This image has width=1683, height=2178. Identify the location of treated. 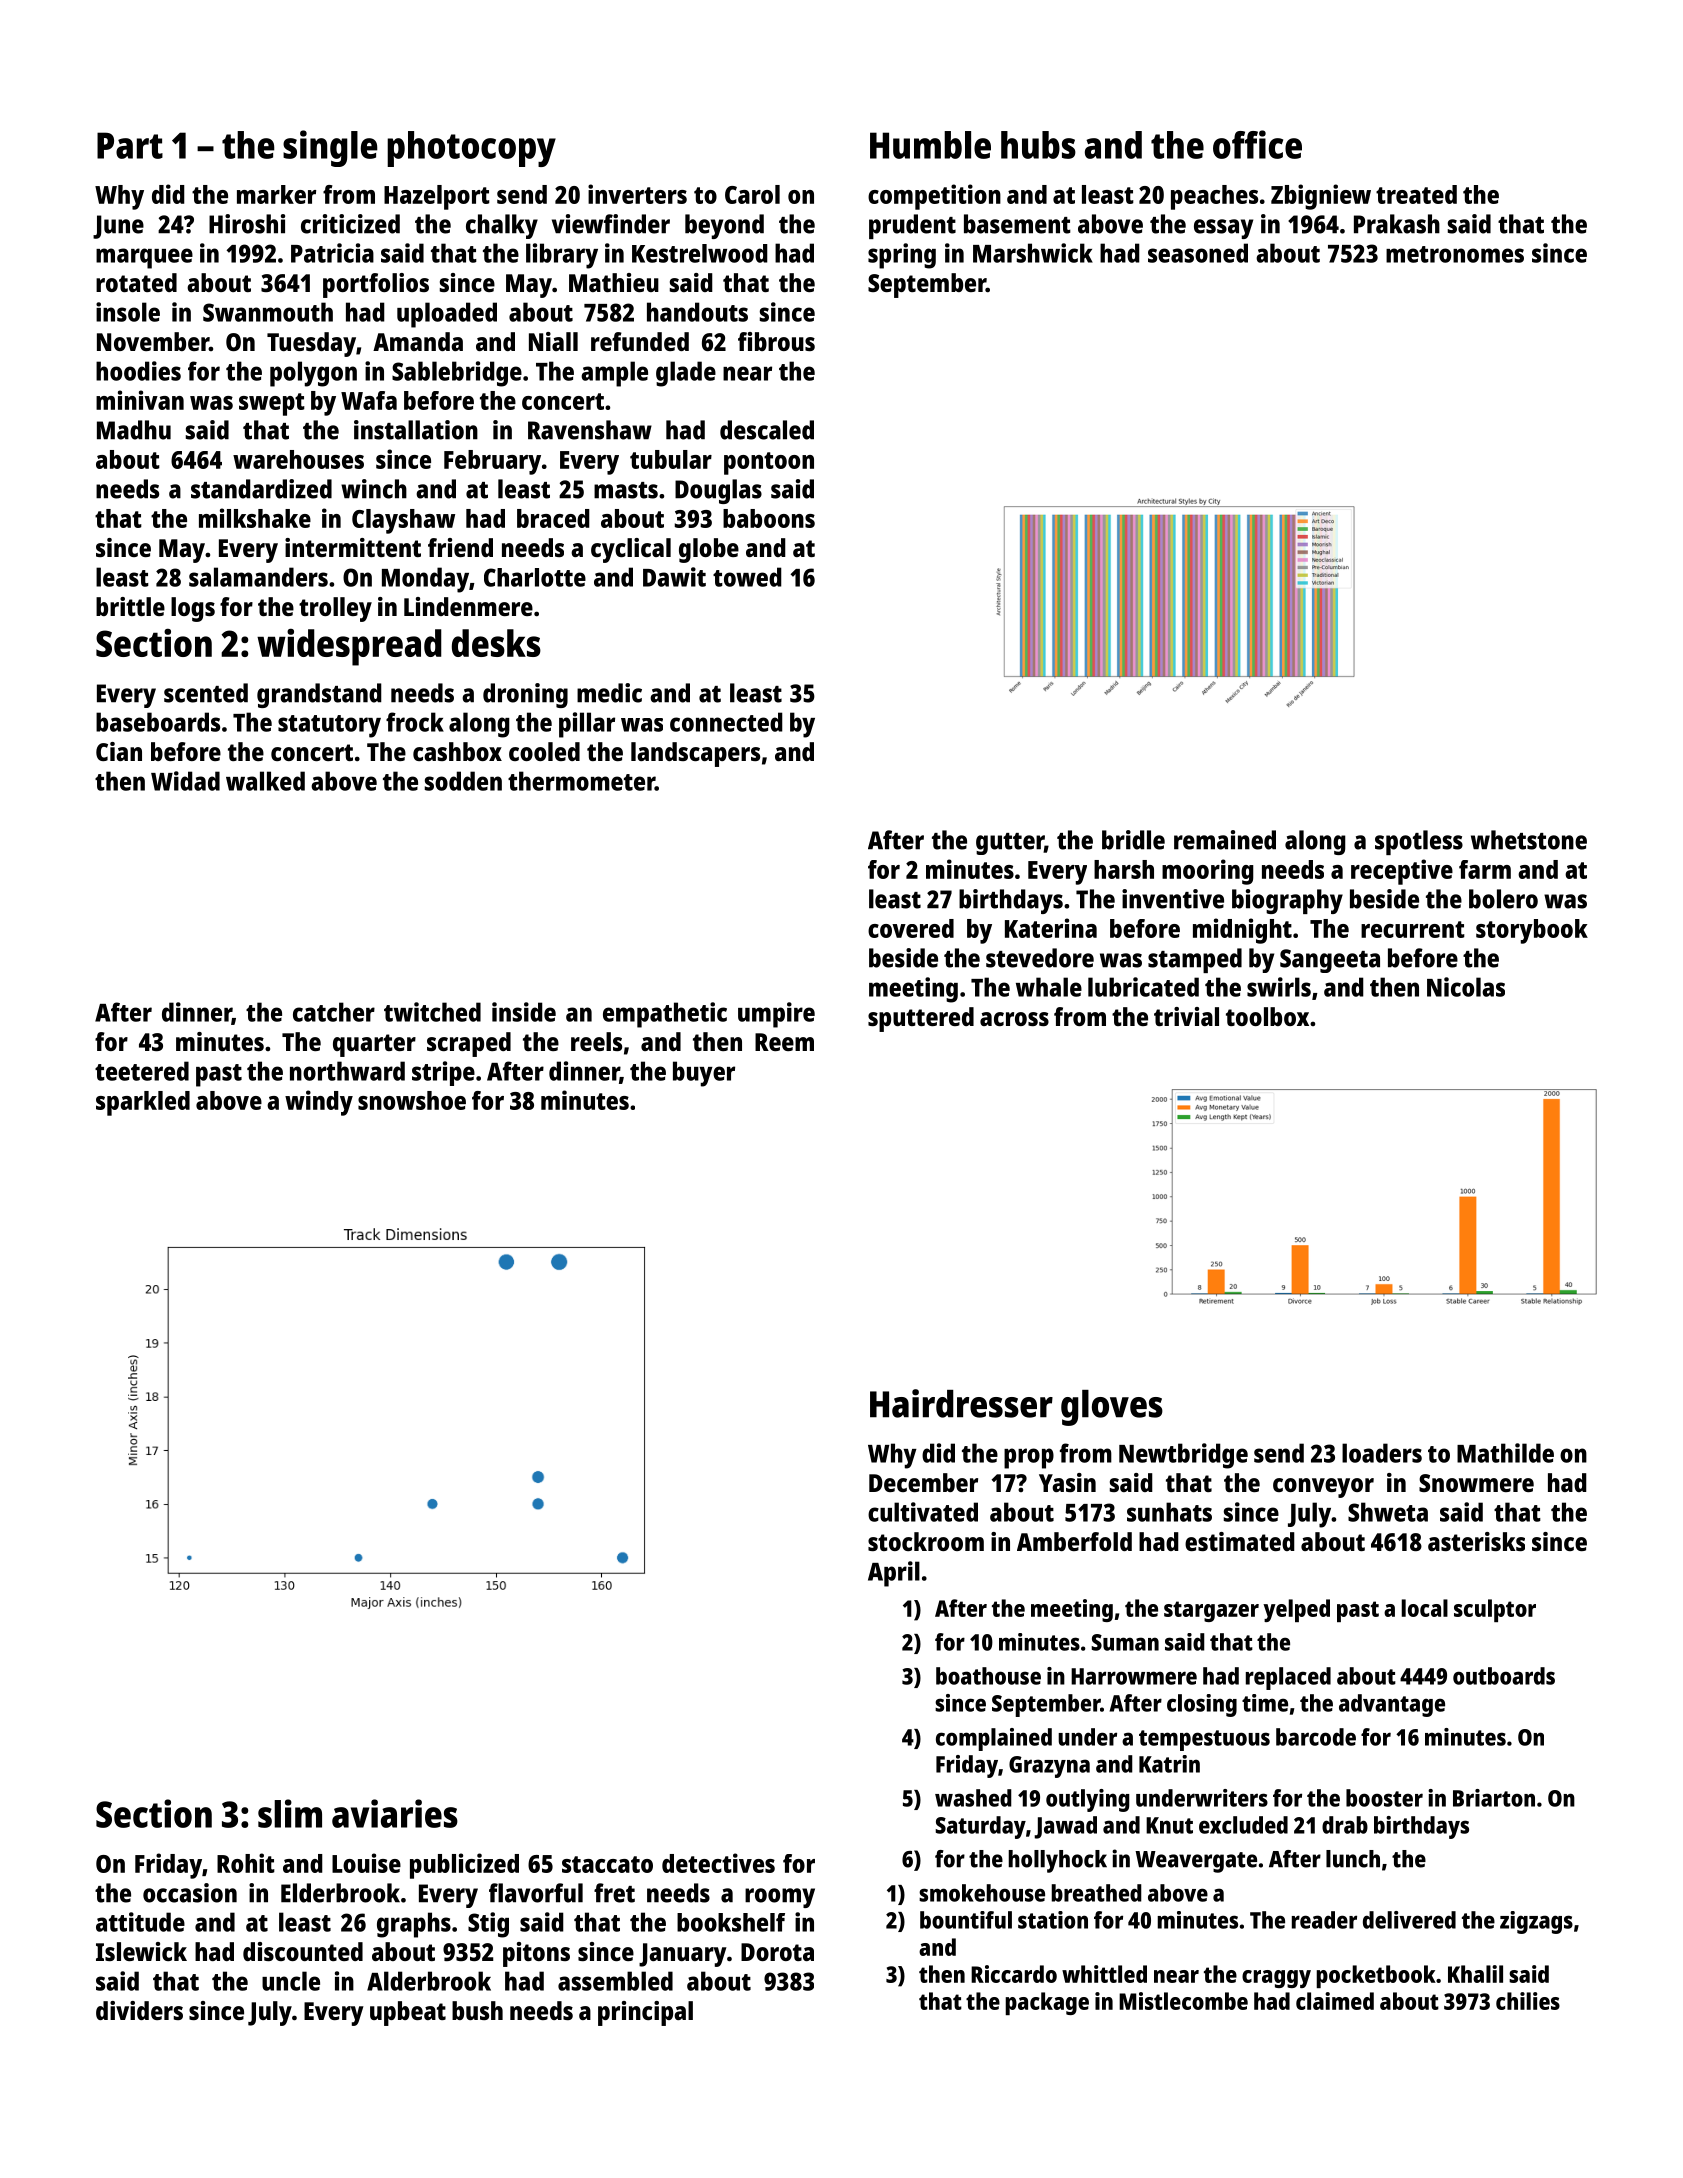
(1416, 194).
